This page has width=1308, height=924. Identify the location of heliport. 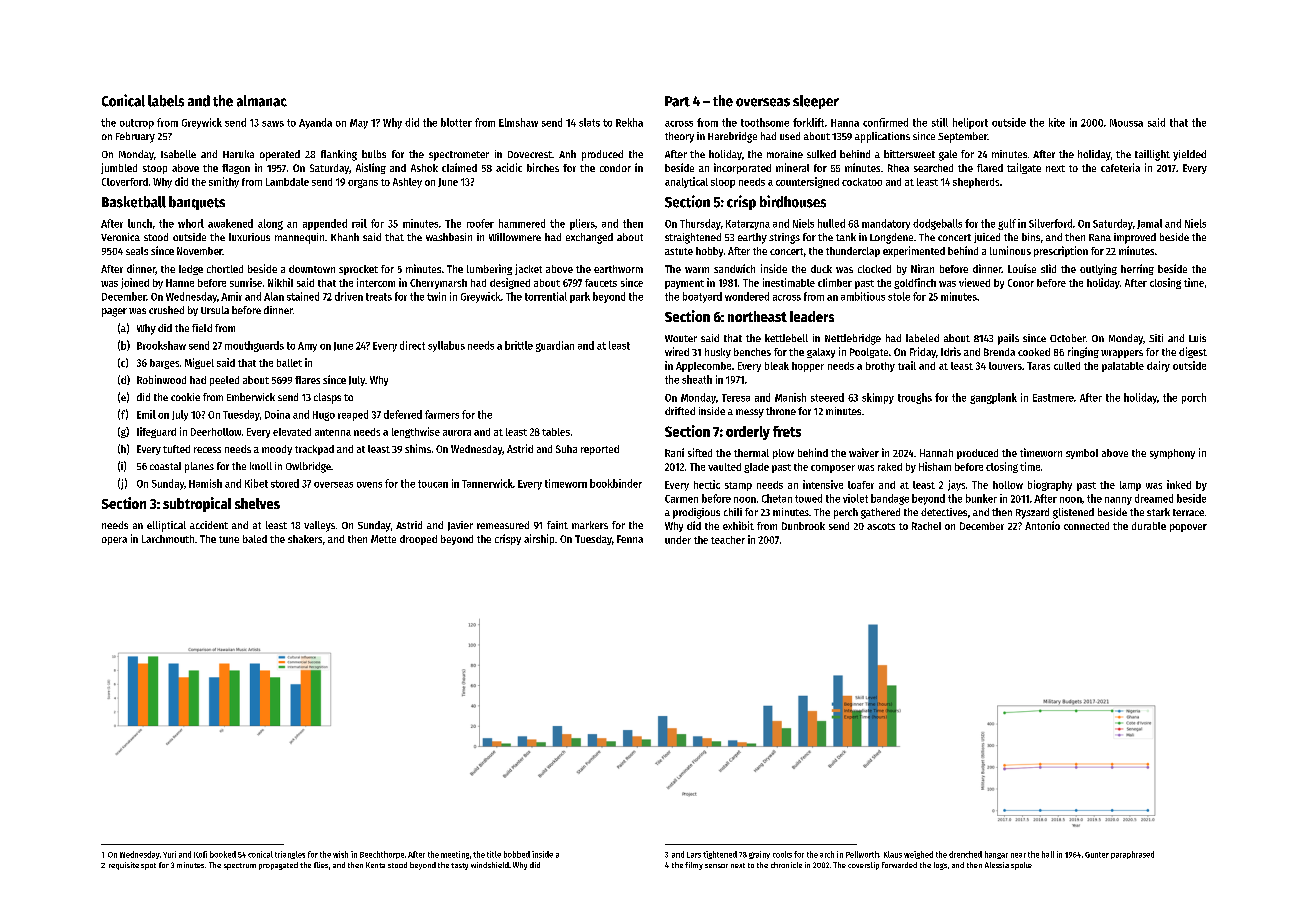
(970, 123).
